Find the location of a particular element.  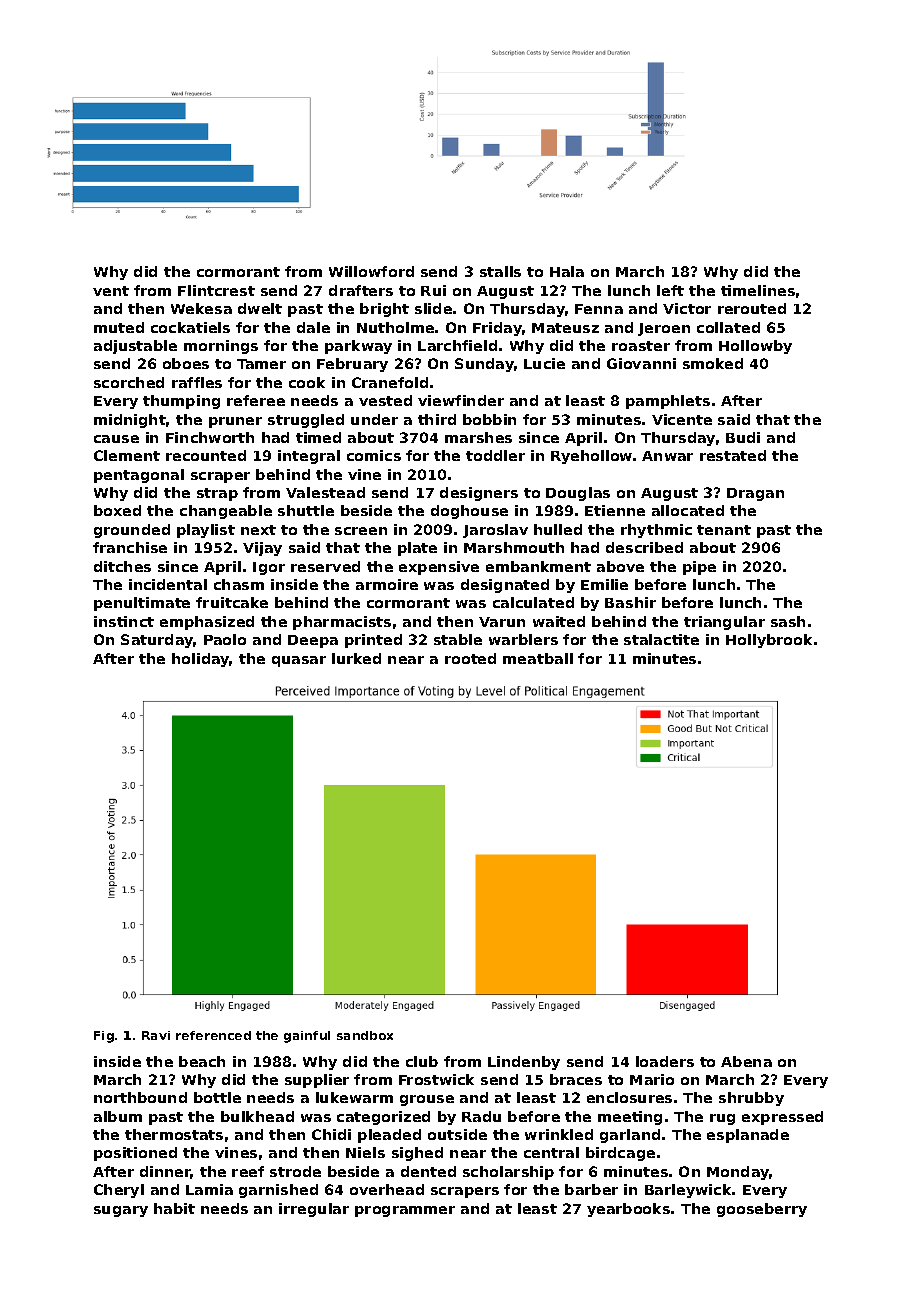

vent is located at coordinates (111, 291).
